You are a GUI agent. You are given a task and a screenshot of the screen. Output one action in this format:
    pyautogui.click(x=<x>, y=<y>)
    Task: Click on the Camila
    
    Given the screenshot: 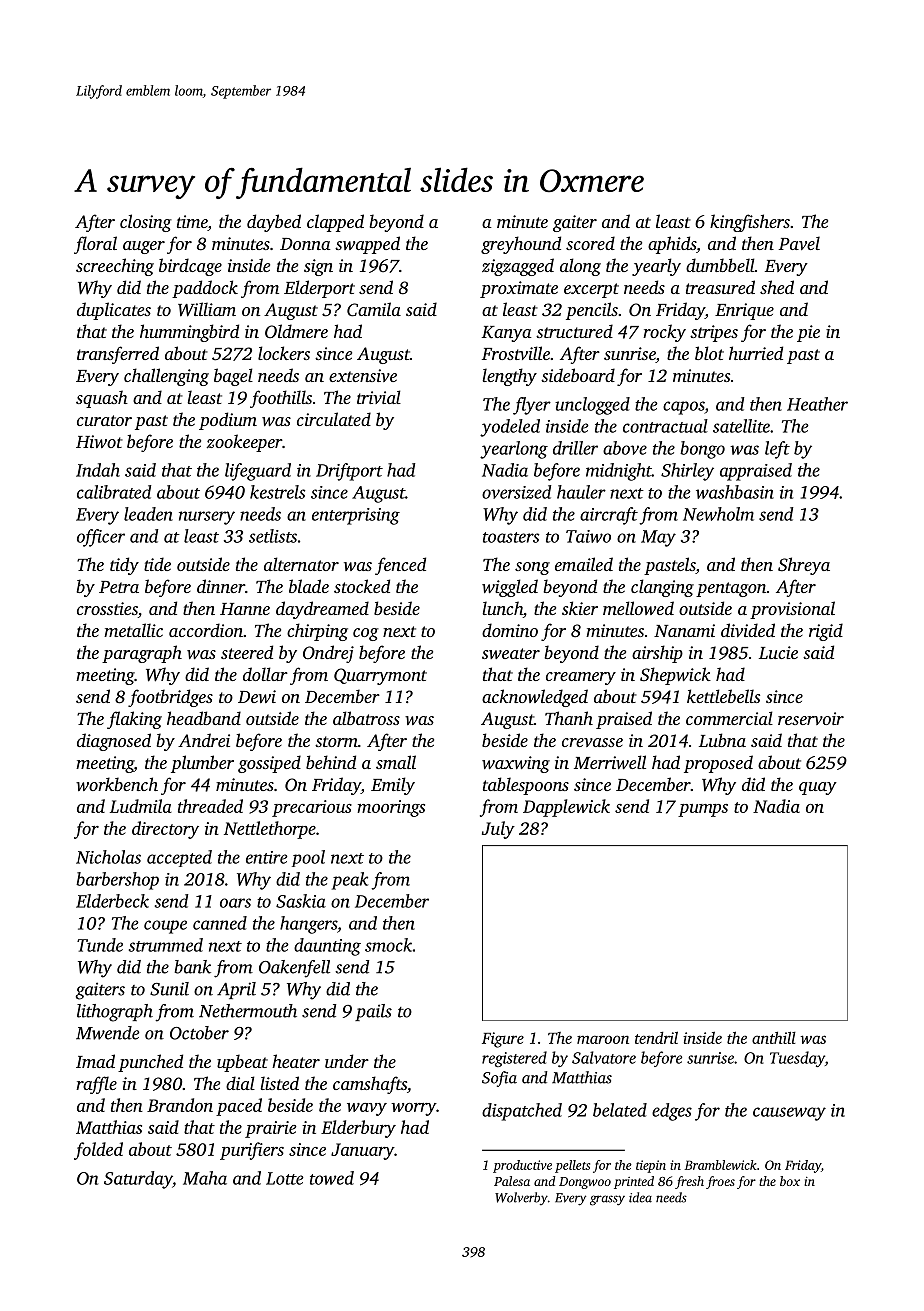 What is the action you would take?
    pyautogui.click(x=374, y=309)
